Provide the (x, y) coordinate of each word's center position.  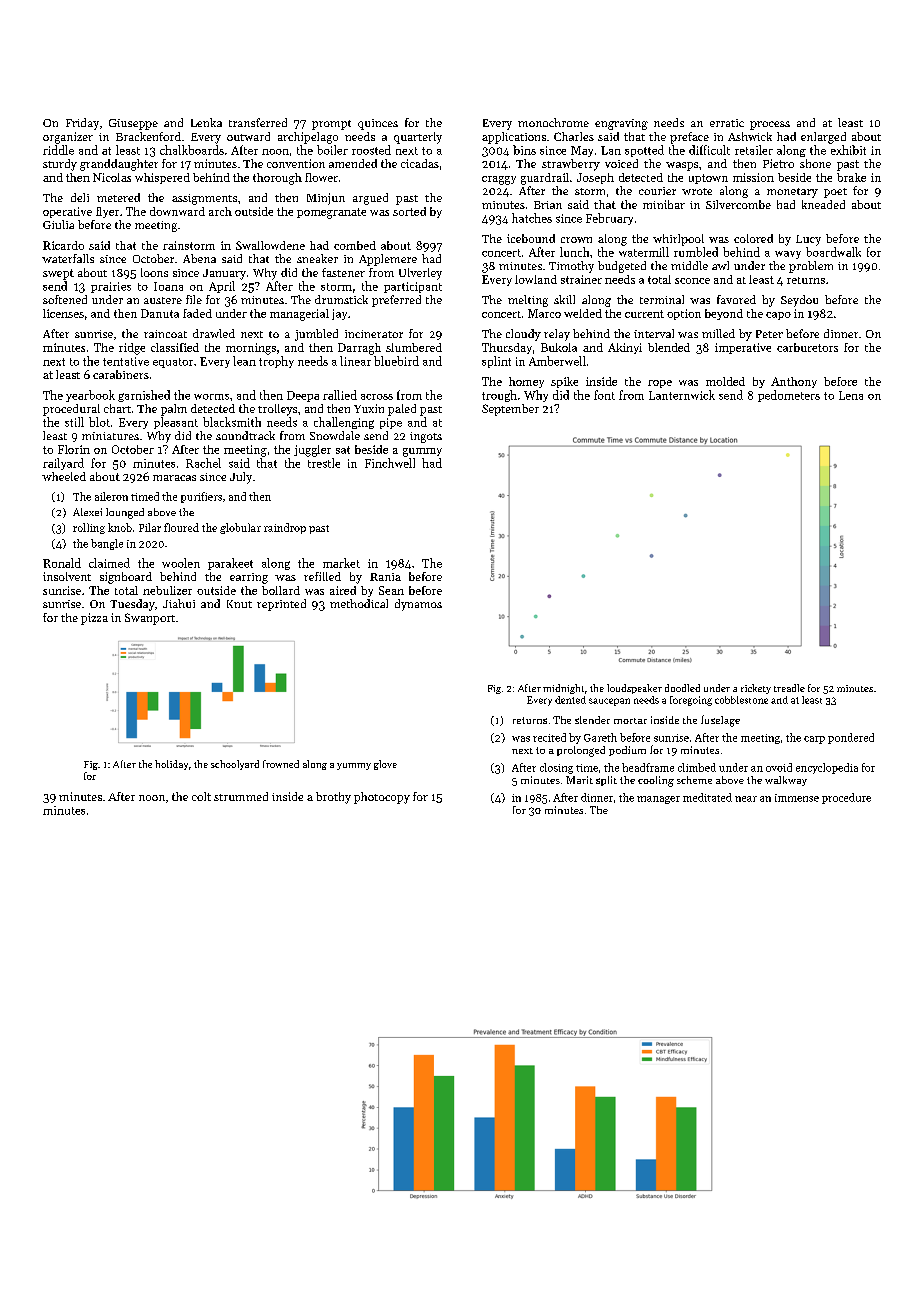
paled (402, 410)
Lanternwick (682, 395)
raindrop (285, 528)
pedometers (789, 396)
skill (564, 299)
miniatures (110, 436)
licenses (63, 313)
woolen (181, 563)
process (770, 125)
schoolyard (235, 765)
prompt (331, 125)
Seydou (799, 301)
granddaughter (119, 165)
